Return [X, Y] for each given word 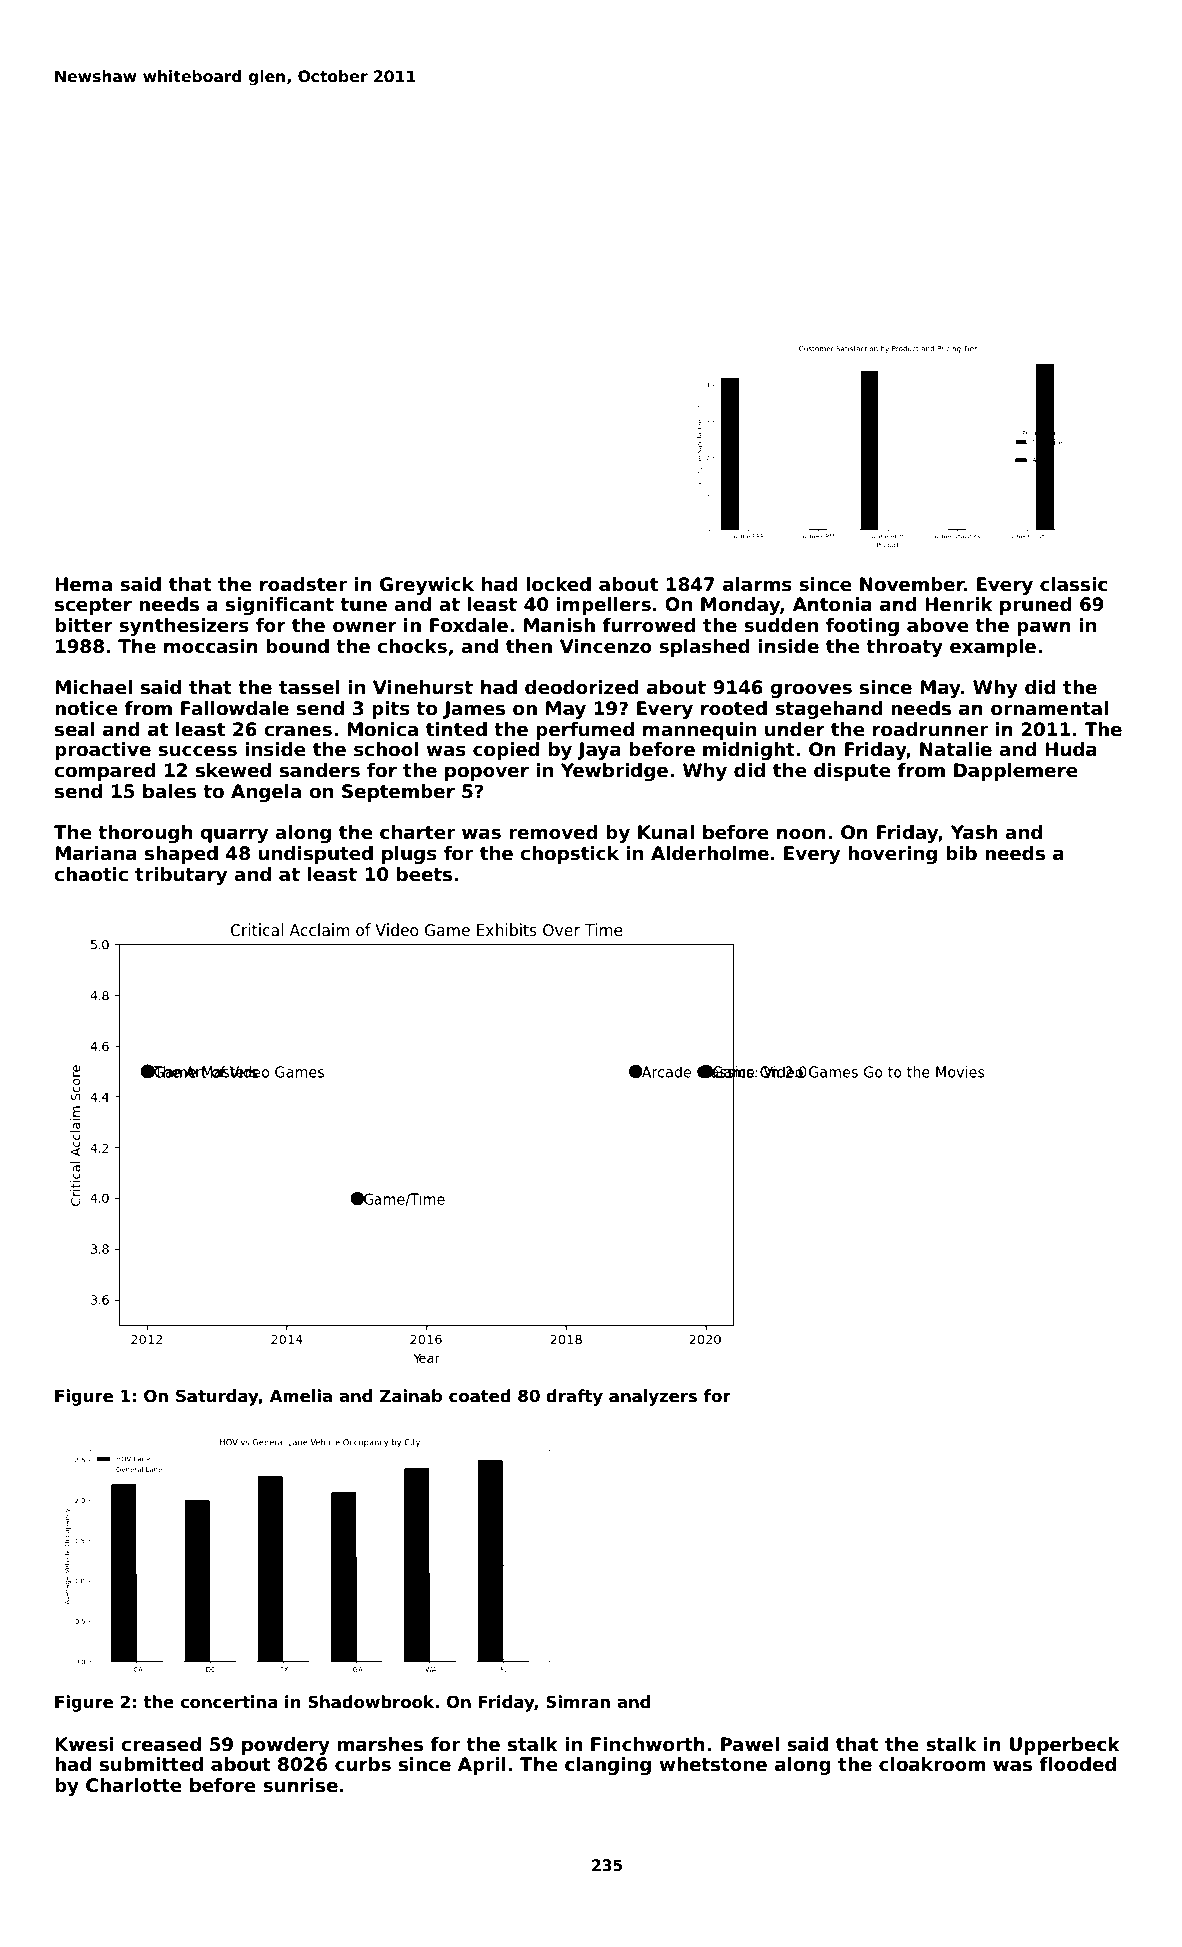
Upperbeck [1065, 1746]
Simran [578, 1702]
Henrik [959, 604]
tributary [181, 876]
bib [961, 853]
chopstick [569, 855]
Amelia [301, 1396]
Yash [974, 832]
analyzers [653, 1397]
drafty [574, 1397]
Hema [83, 584]
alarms [757, 584]
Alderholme [710, 853]
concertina [229, 1702]
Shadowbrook [371, 1702]
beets [424, 874]
